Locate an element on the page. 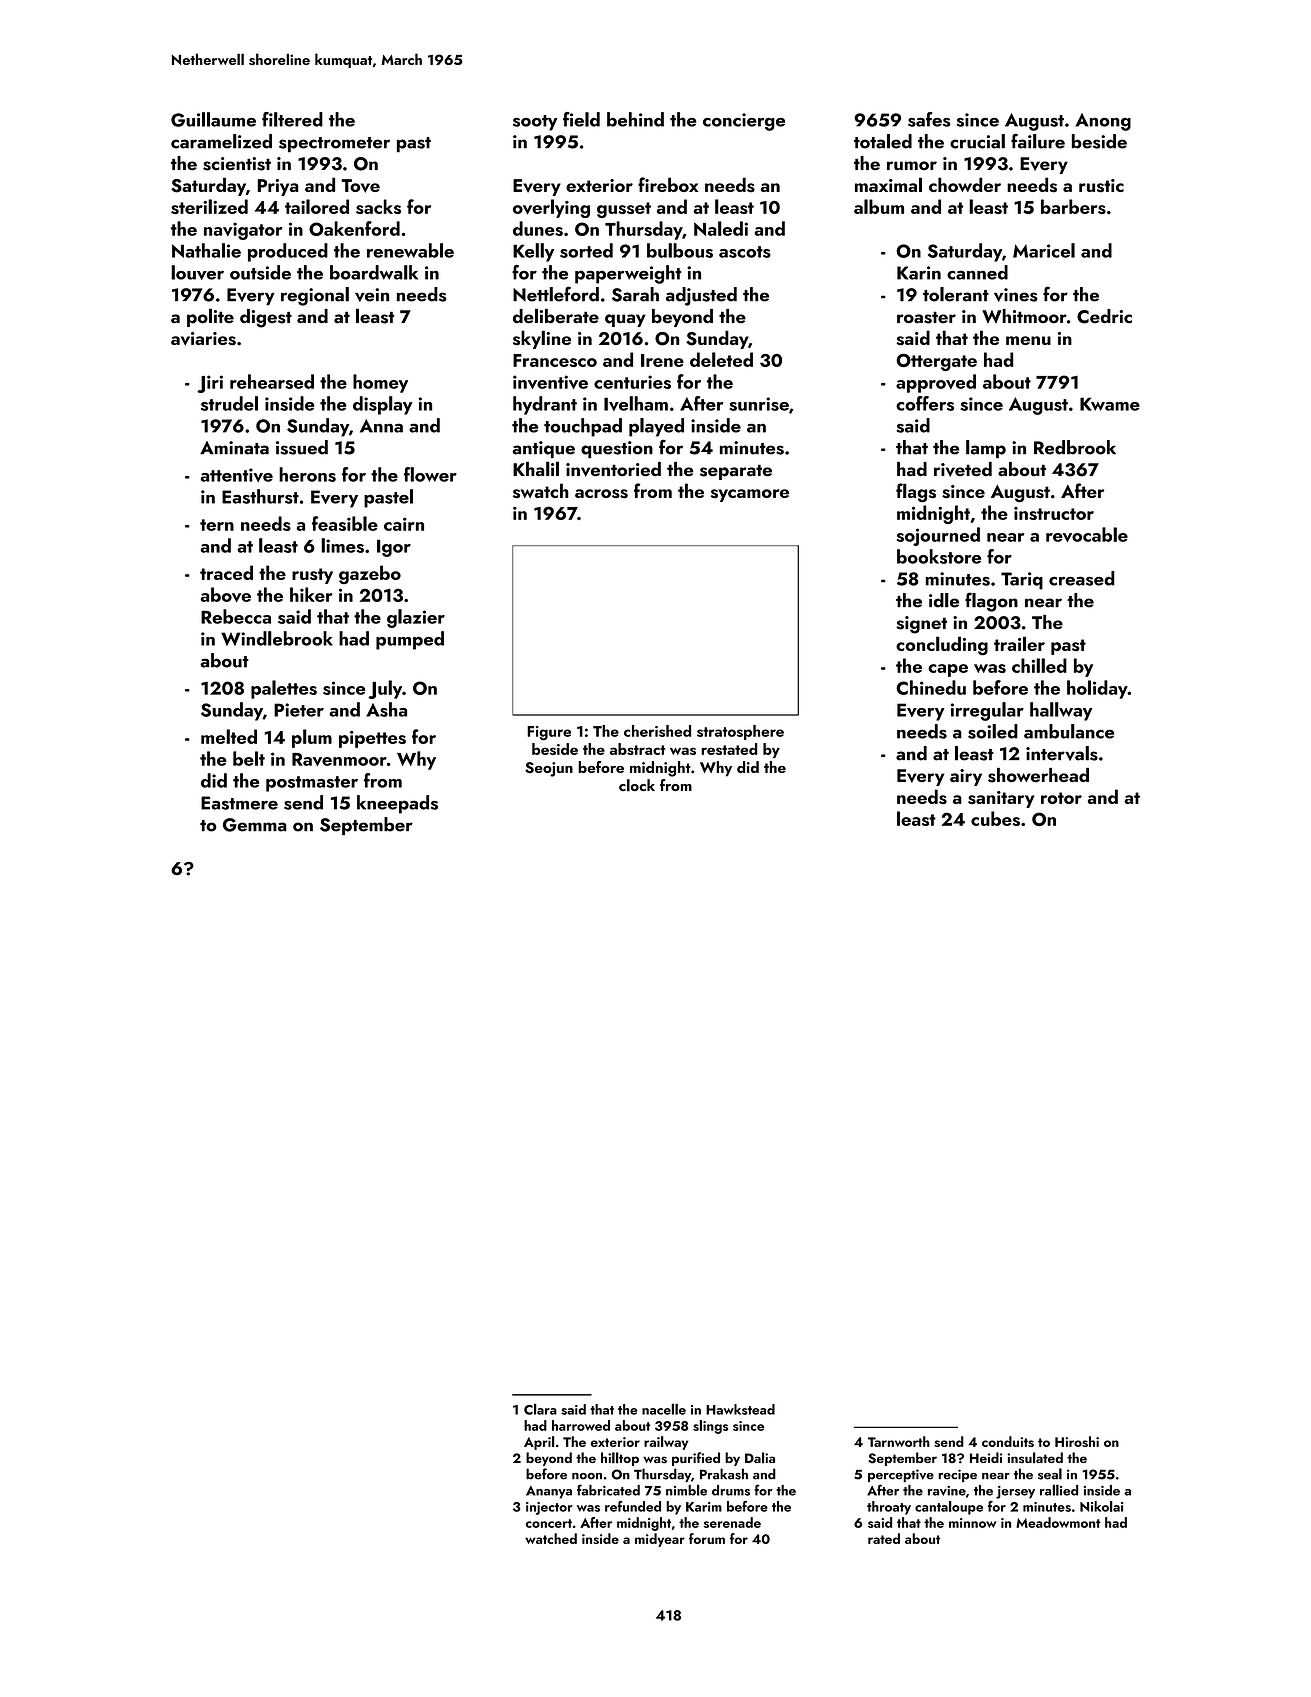 This image has height=1697, width=1311. produced is located at coordinates (288, 252).
